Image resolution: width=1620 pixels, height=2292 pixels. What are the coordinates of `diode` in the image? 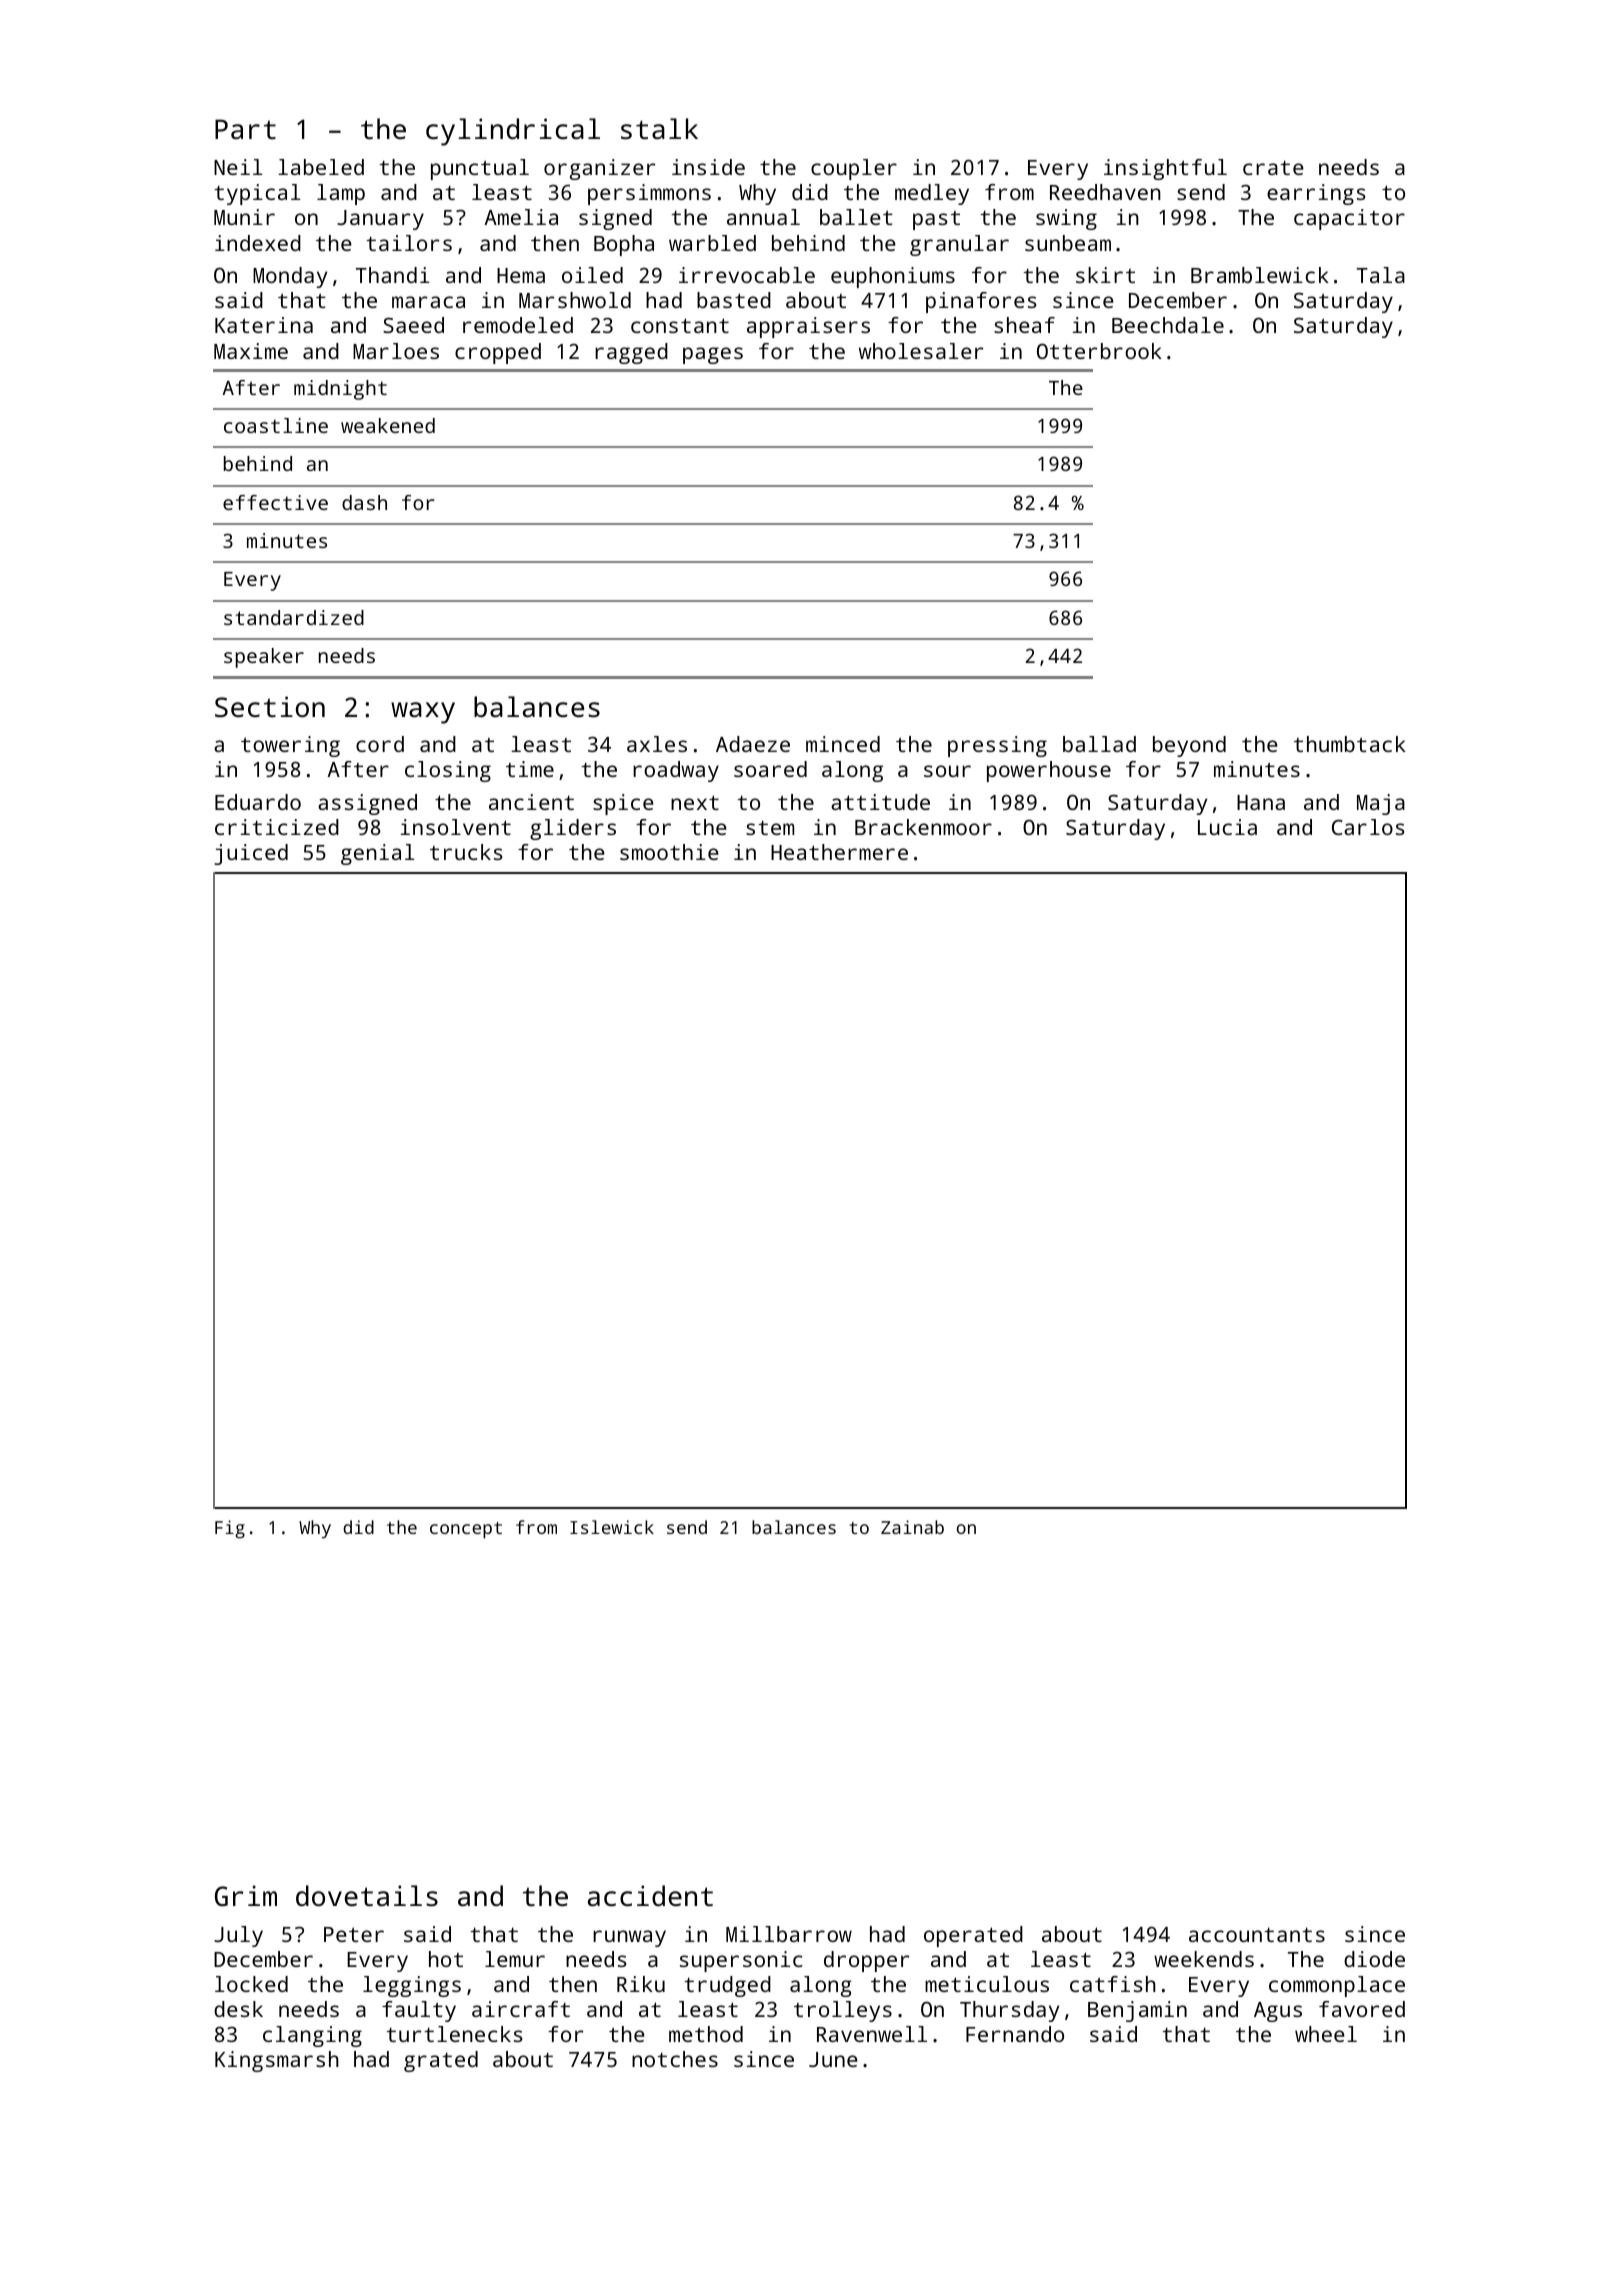 It's located at (1374, 1959).
